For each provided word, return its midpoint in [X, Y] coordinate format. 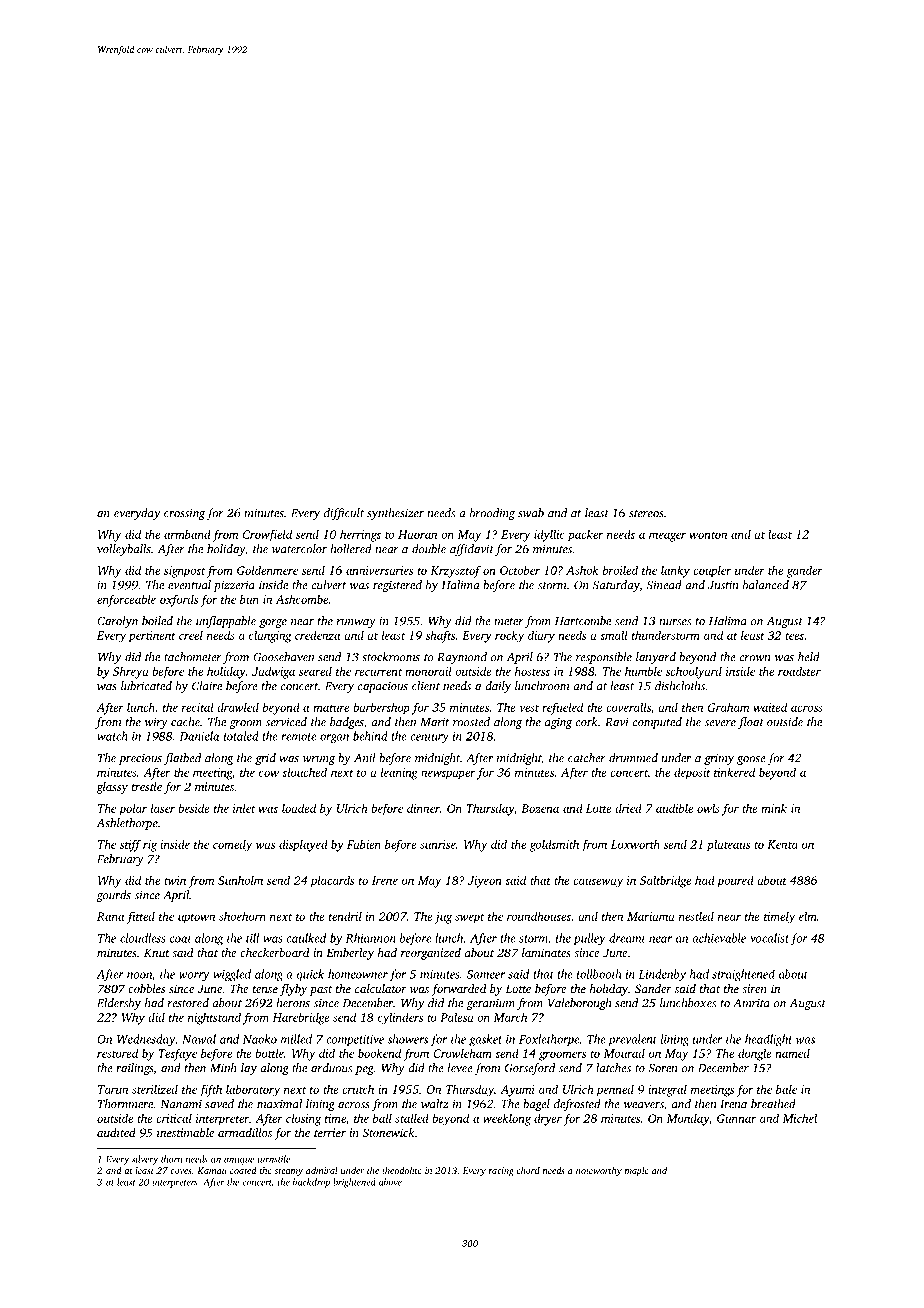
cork [587, 722]
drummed [633, 758]
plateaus [728, 845]
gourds [113, 896]
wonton [708, 535]
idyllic [549, 535]
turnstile [273, 1159]
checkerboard [274, 952]
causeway [598, 883]
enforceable [126, 600]
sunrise [438, 844]
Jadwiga [273, 672]
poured [735, 881]
